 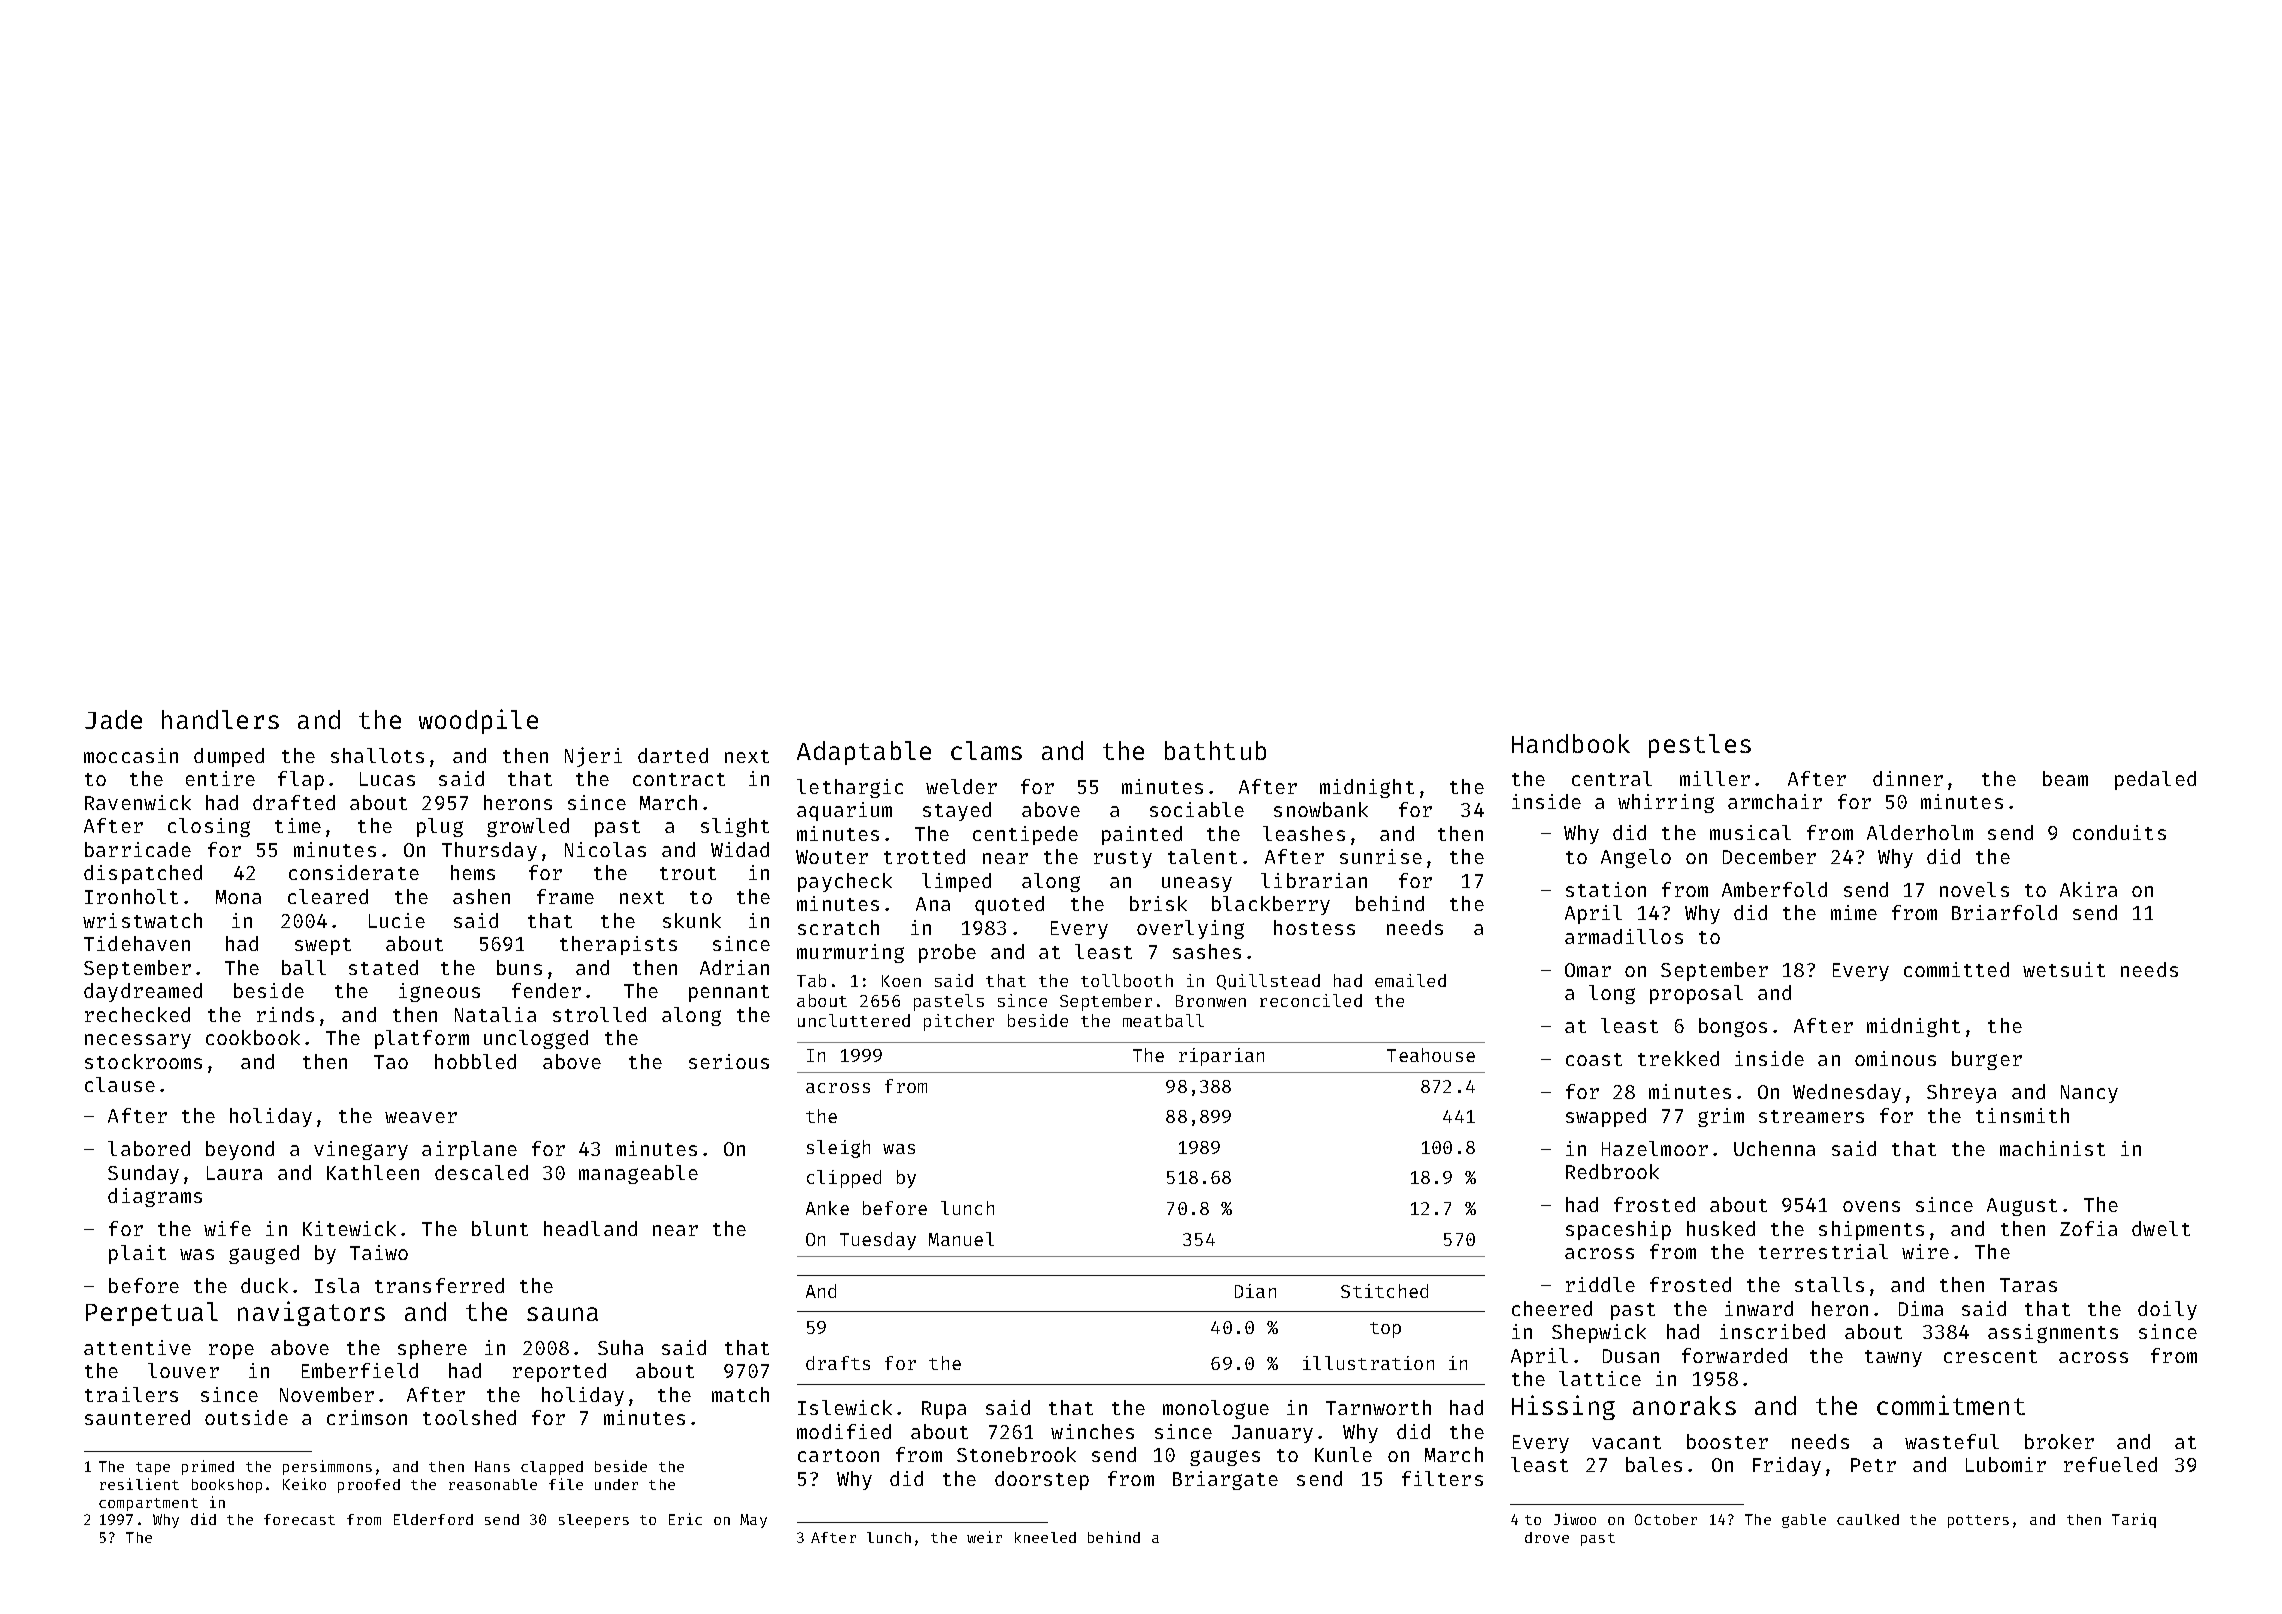 I want to click on woodpile, so click(x=478, y=721).
